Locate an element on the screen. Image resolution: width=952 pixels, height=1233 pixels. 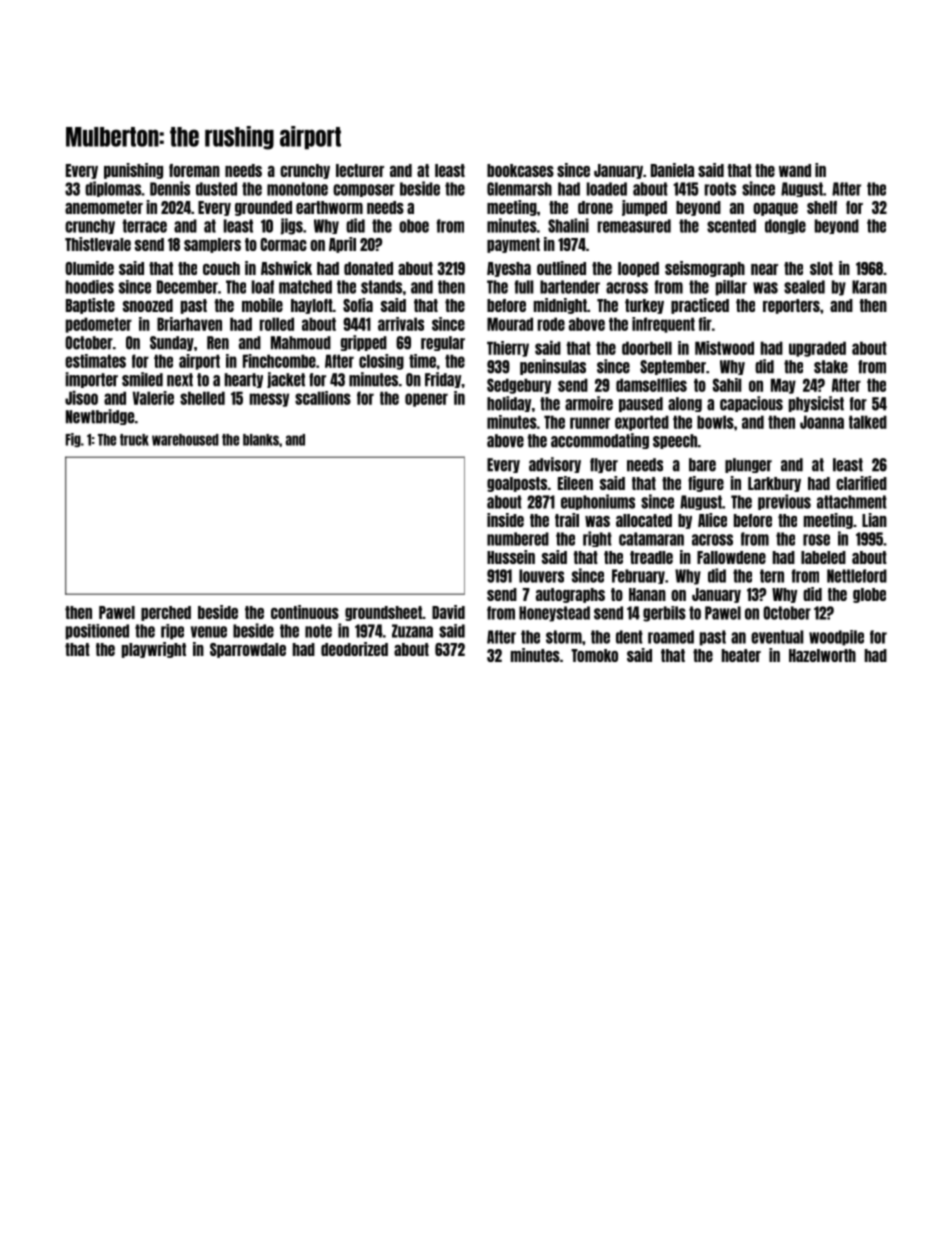
attachment is located at coordinates (852, 502).
